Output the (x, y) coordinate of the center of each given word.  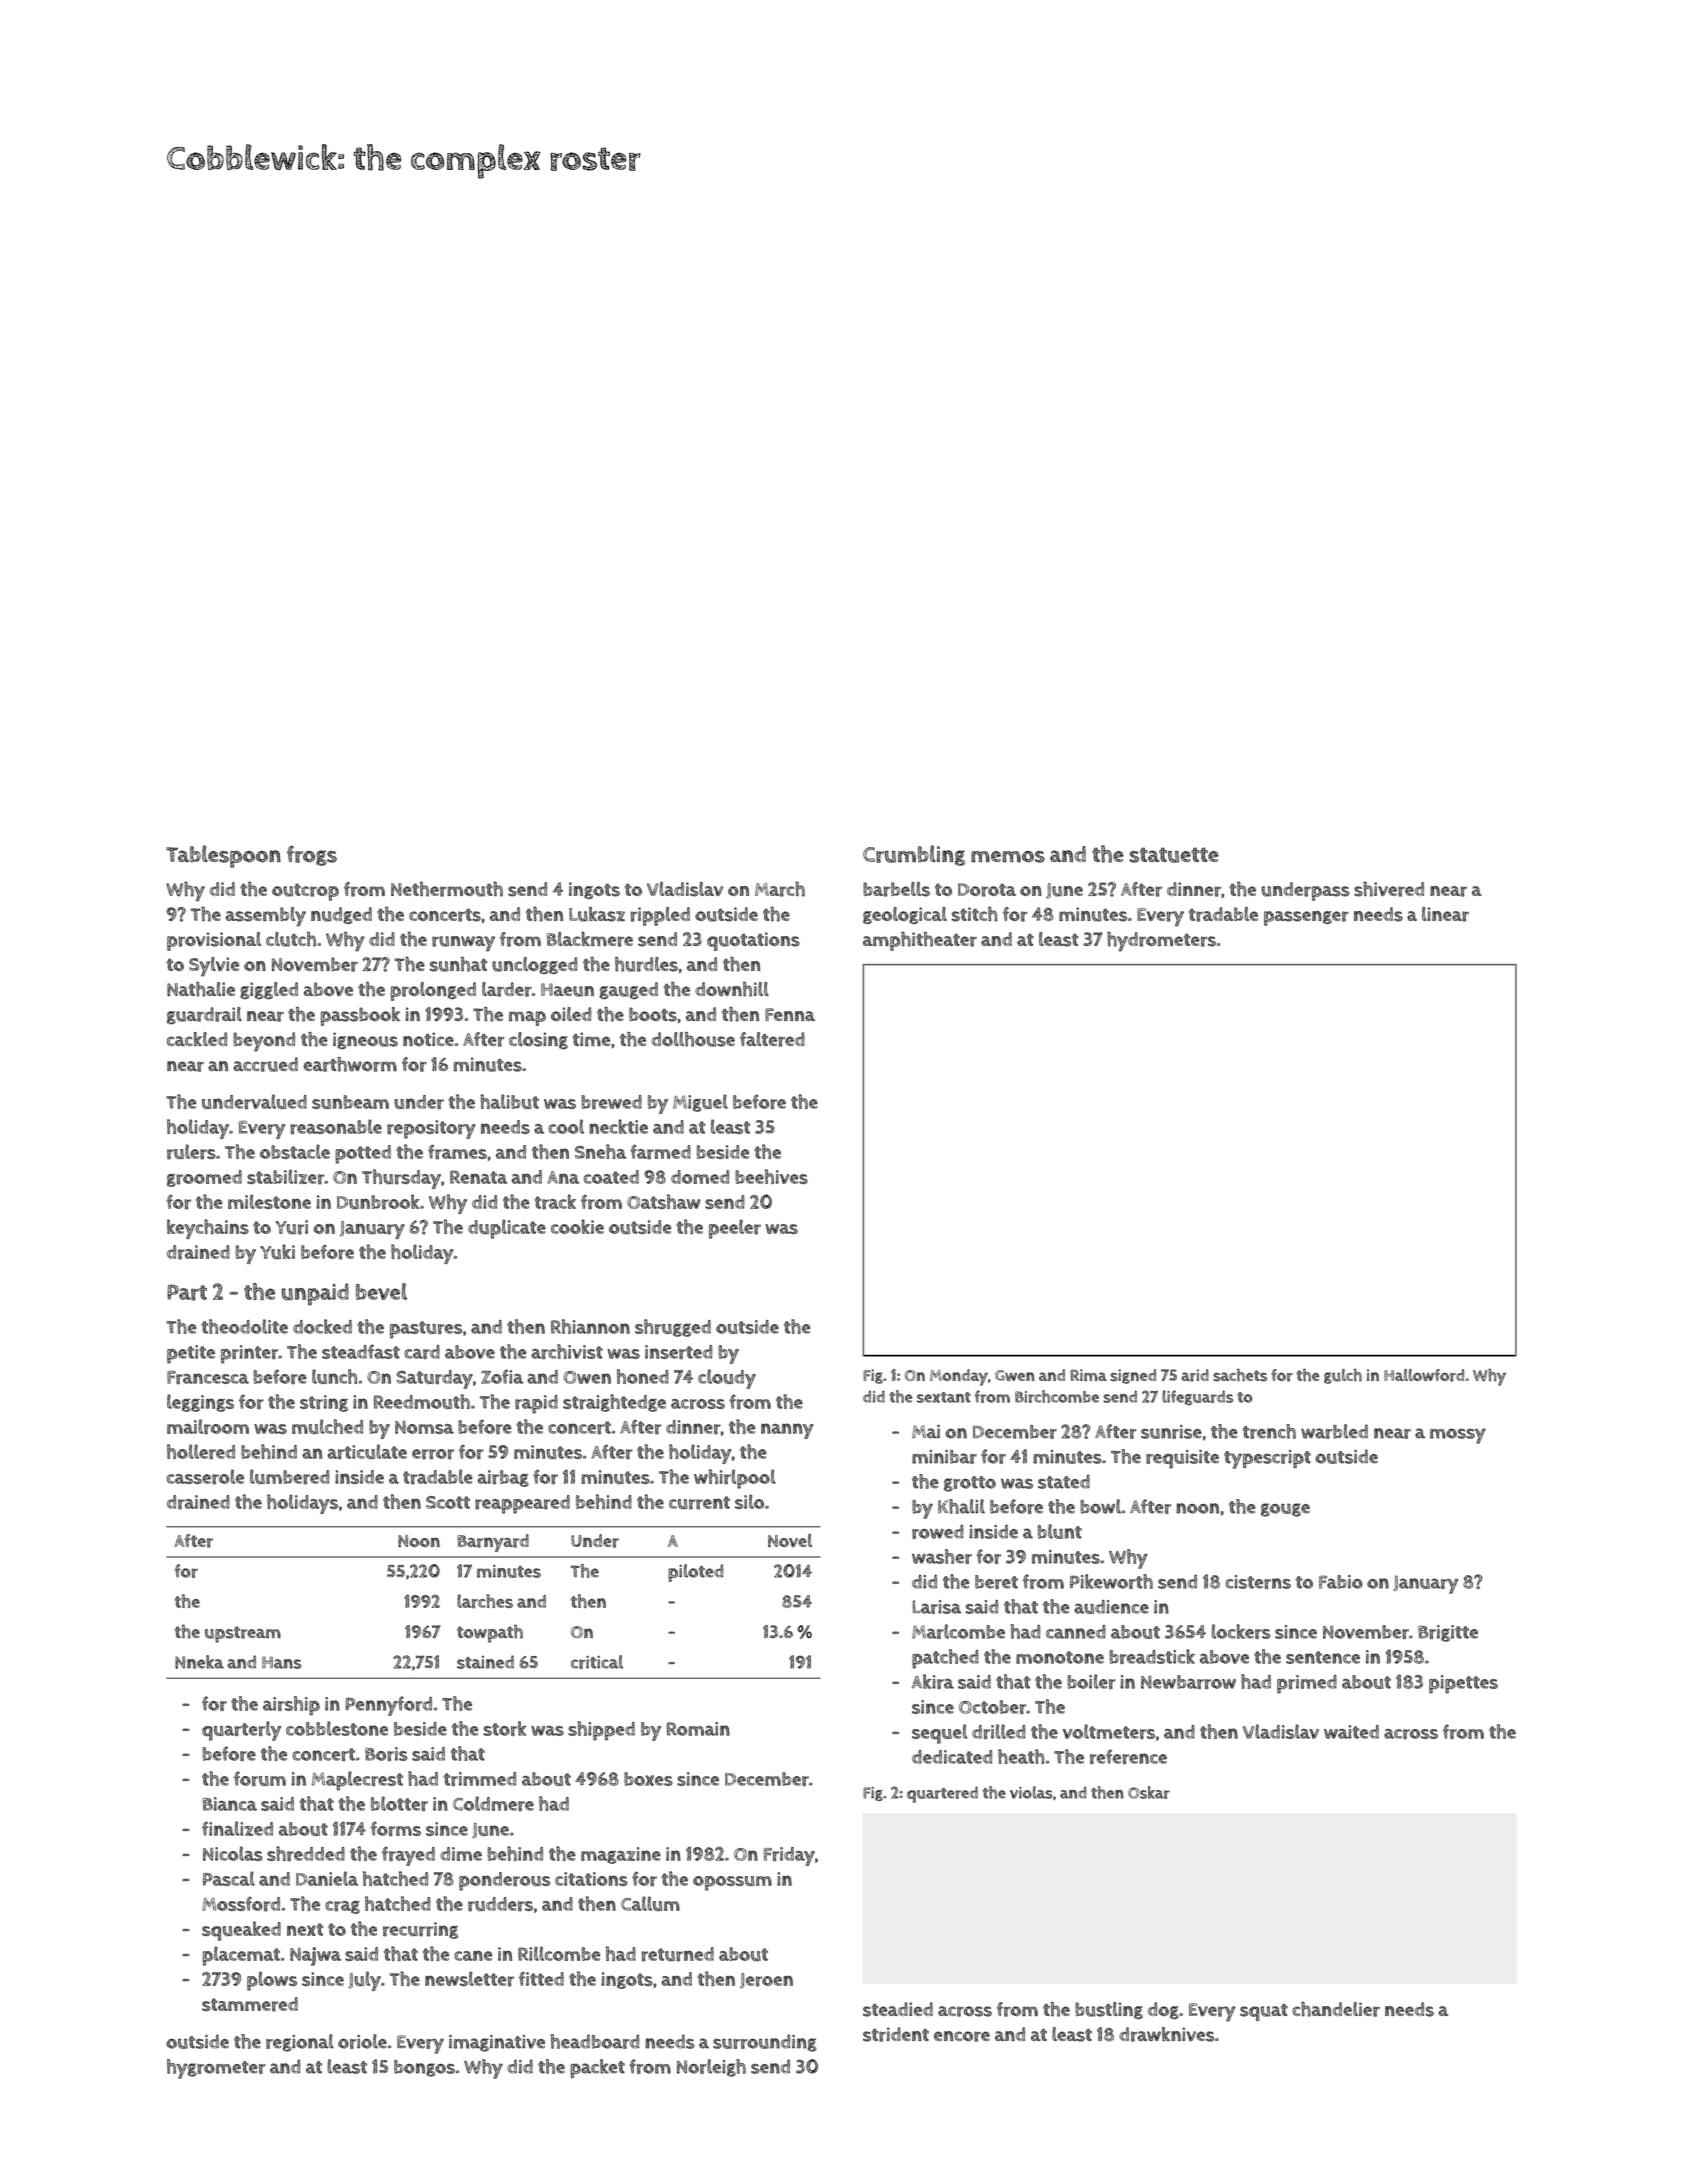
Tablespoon (223, 856)
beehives (771, 1176)
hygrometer (216, 2069)
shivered (1389, 889)
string (324, 1403)
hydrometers (1161, 942)
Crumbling (914, 855)
